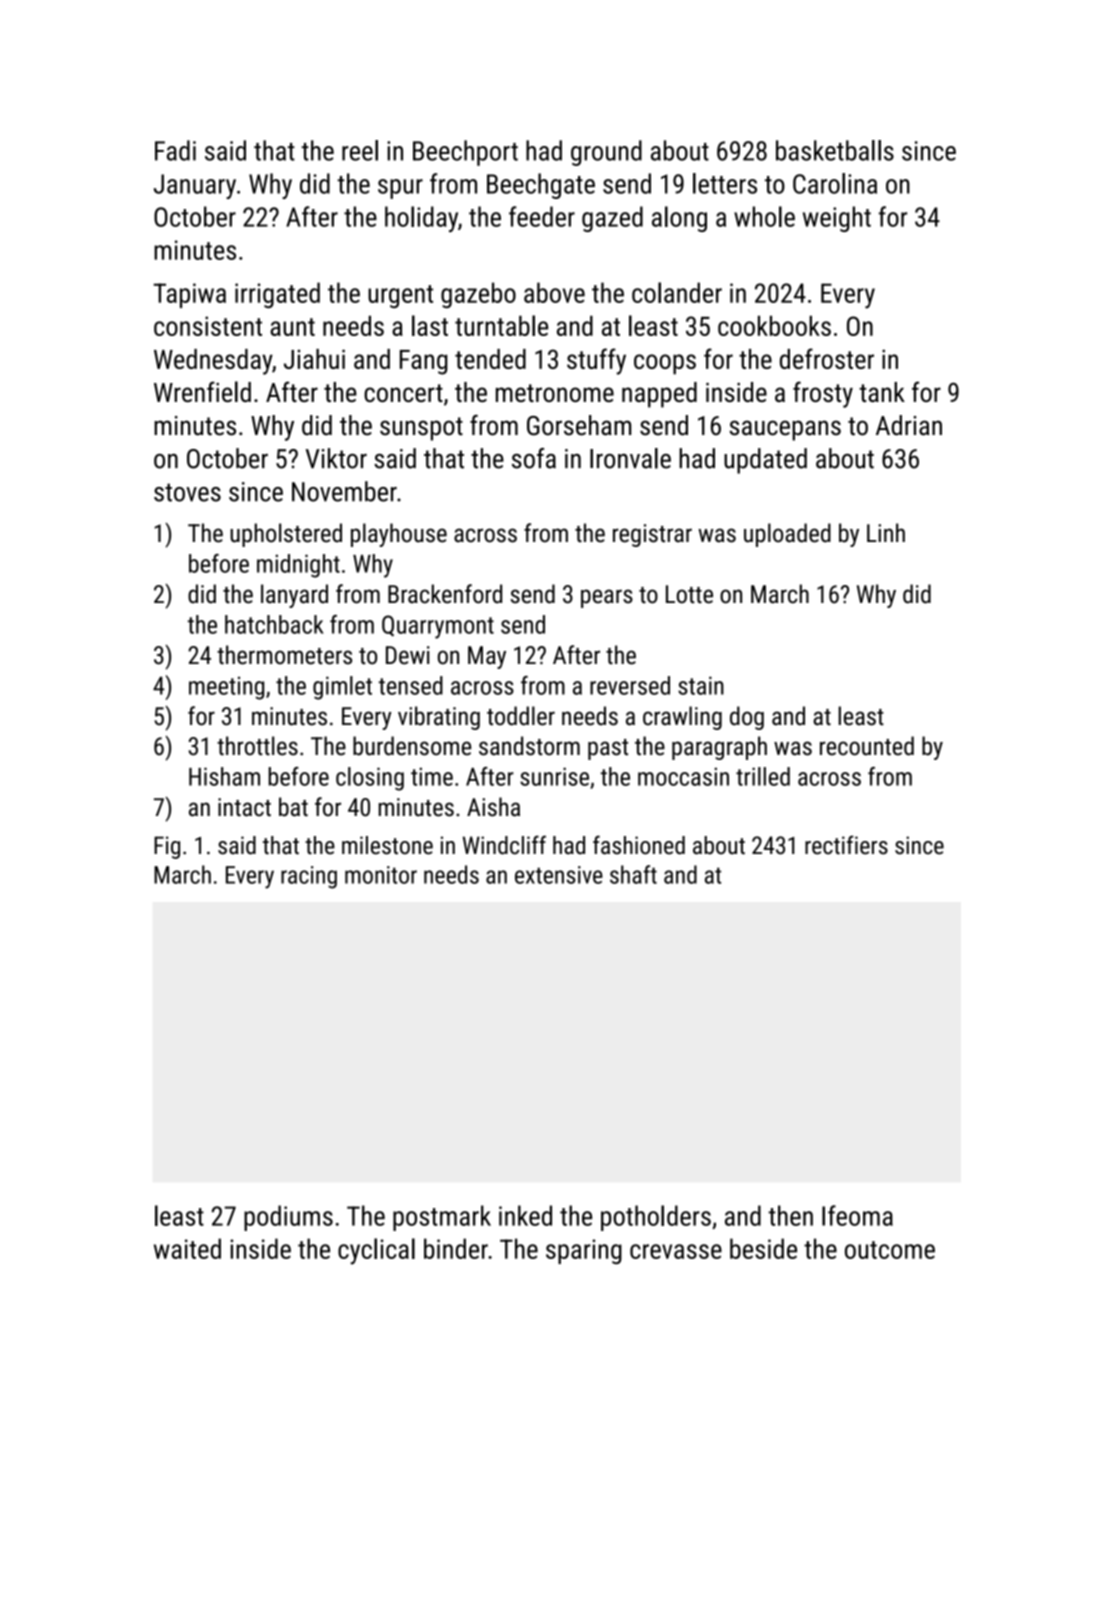  Describe the element at coordinates (725, 183) in the page. I see `letters` at that location.
